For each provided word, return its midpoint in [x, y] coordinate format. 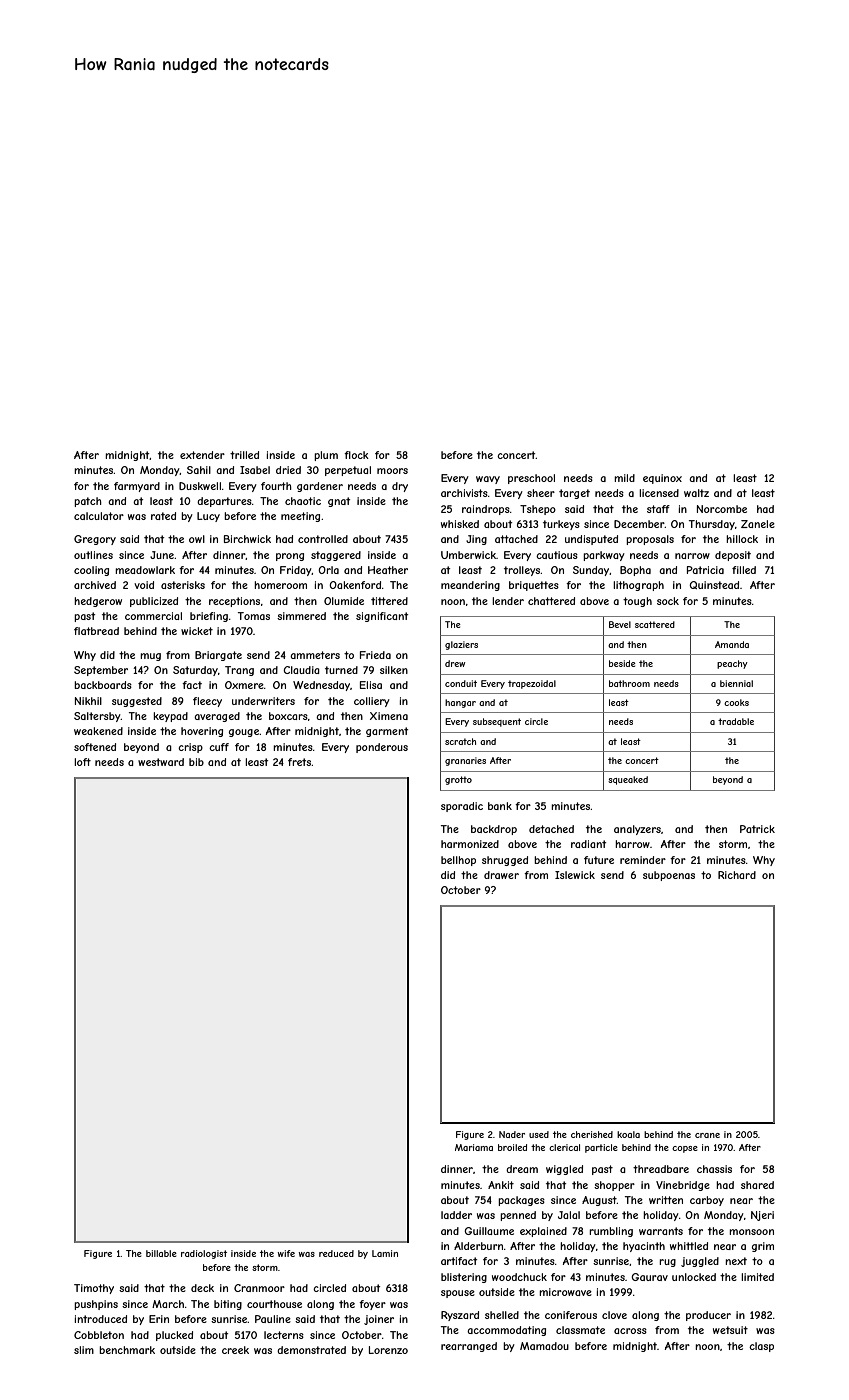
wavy [488, 480]
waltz [696, 493]
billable [161, 1253]
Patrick [757, 829]
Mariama [474, 1147]
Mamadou [544, 1346]
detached [551, 829]
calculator [99, 516]
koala [628, 1134]
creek [235, 1350]
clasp [761, 1347]
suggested [137, 702]
